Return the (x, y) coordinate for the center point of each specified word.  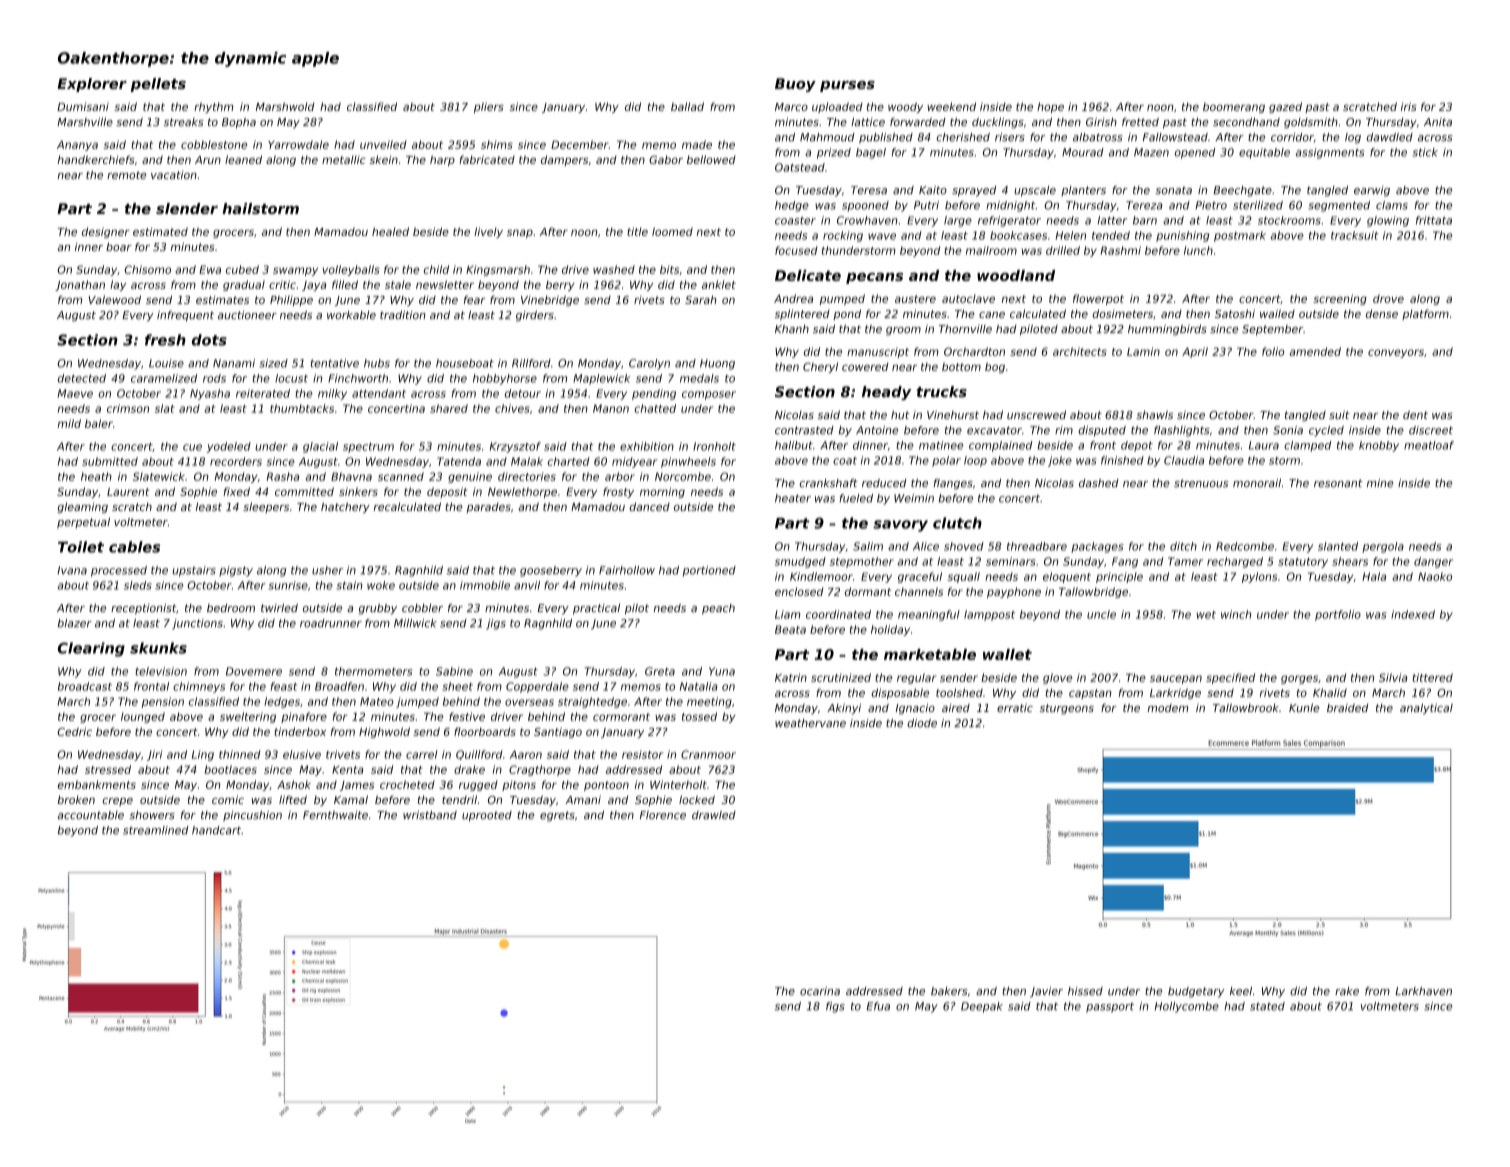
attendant (379, 393)
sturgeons (1067, 709)
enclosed (799, 591)
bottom (961, 366)
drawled (714, 815)
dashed (1099, 483)
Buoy (795, 85)
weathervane (810, 723)
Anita (1438, 122)
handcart (216, 830)
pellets (158, 85)
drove (1388, 298)
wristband (430, 814)
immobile (485, 585)
